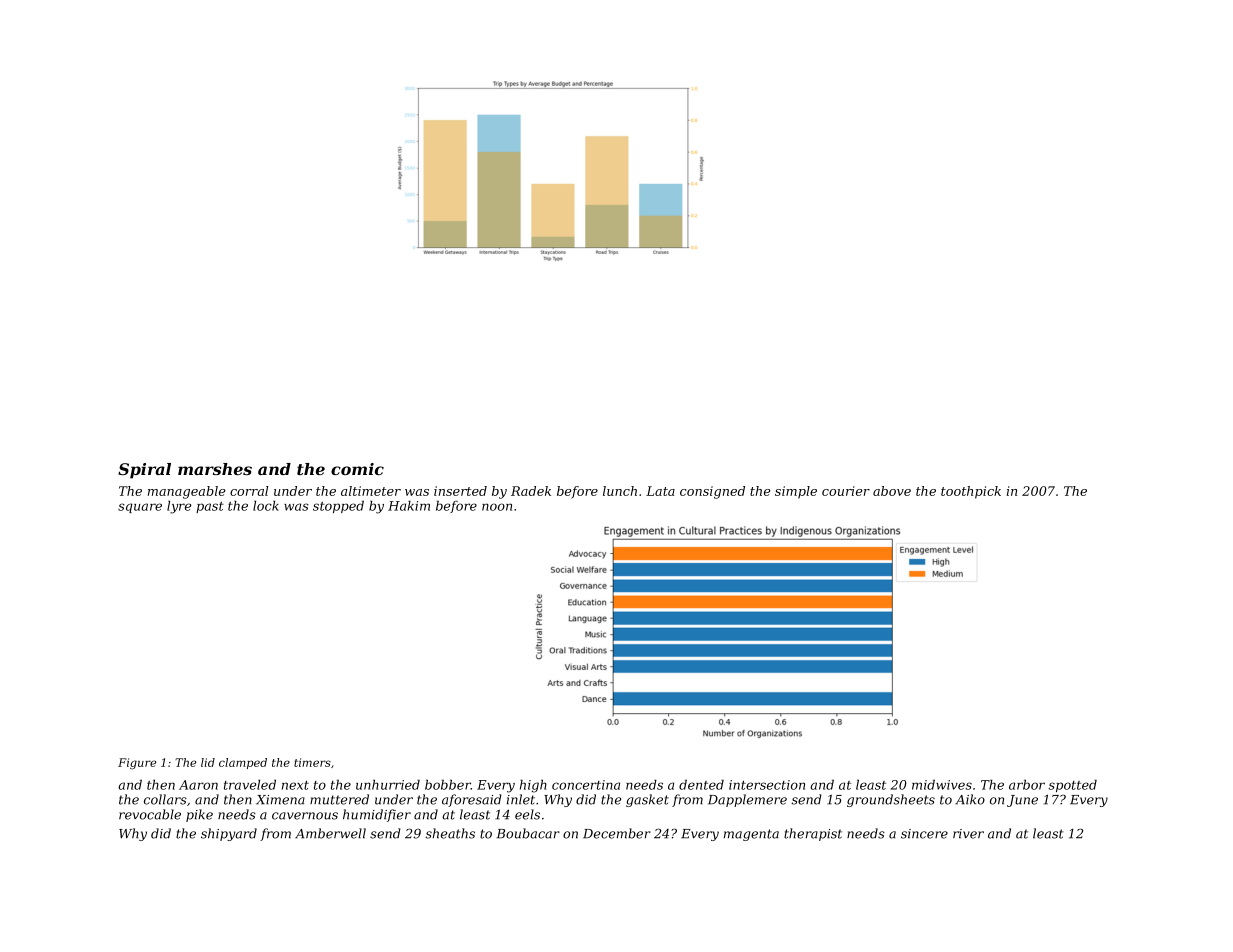  Describe the element at coordinates (497, 507) in the screenshot. I see `noon` at that location.
